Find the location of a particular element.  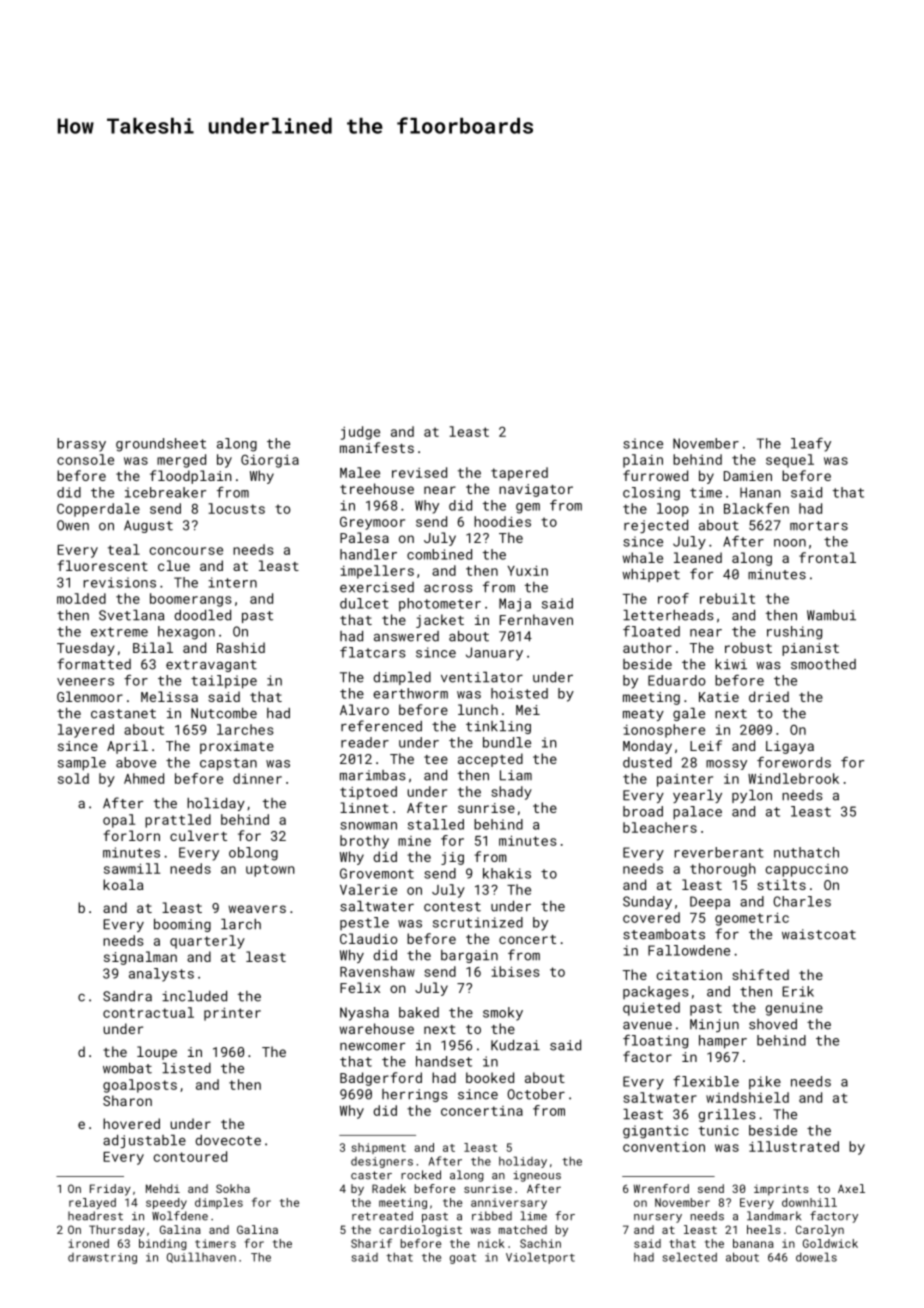

treehouse is located at coordinates (377, 488).
